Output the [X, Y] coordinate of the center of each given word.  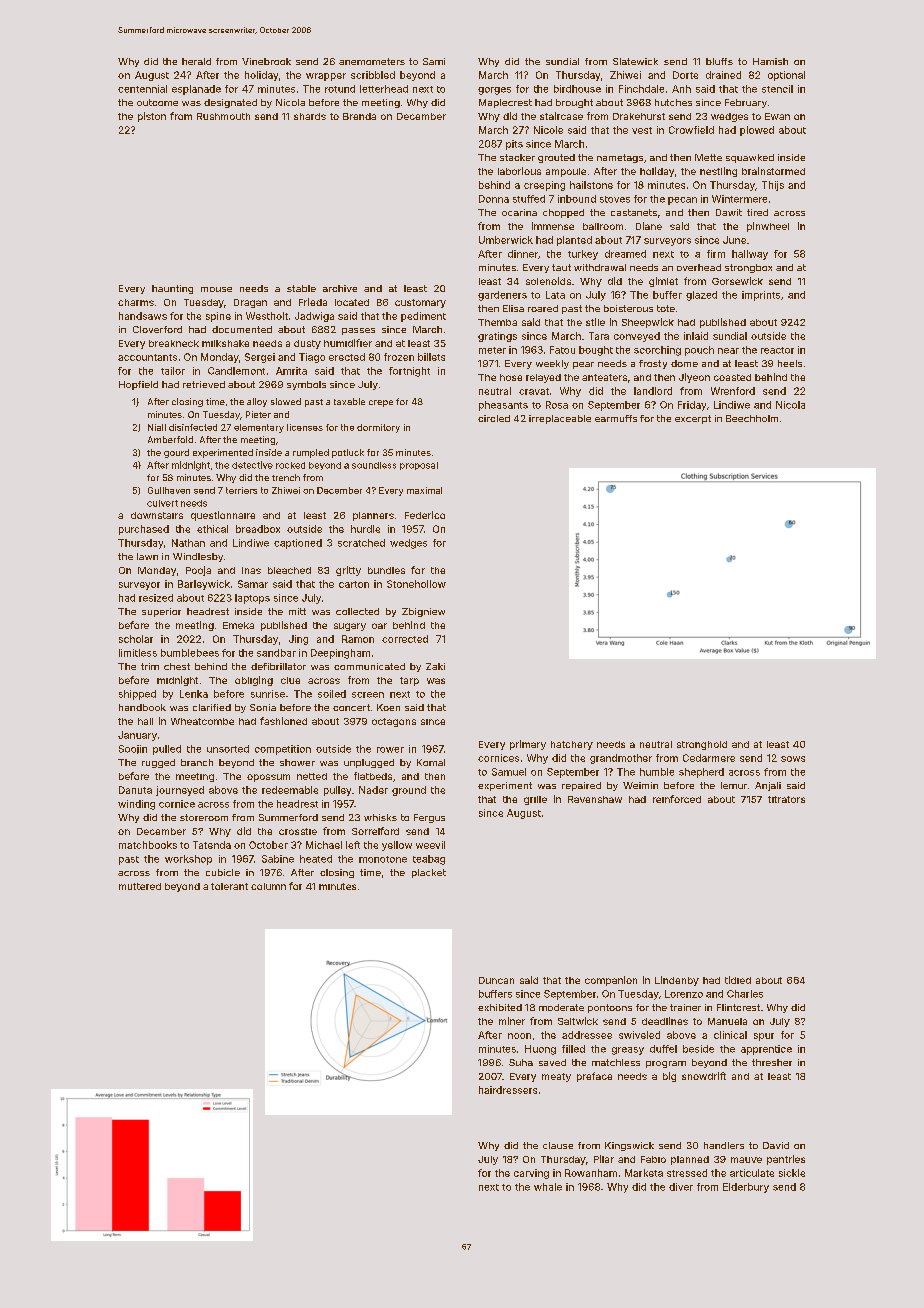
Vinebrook [266, 61]
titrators [786, 799]
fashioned [283, 721]
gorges [494, 91]
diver [681, 1187]
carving [531, 1174]
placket [429, 873]
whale [548, 1187]
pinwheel [768, 227]
